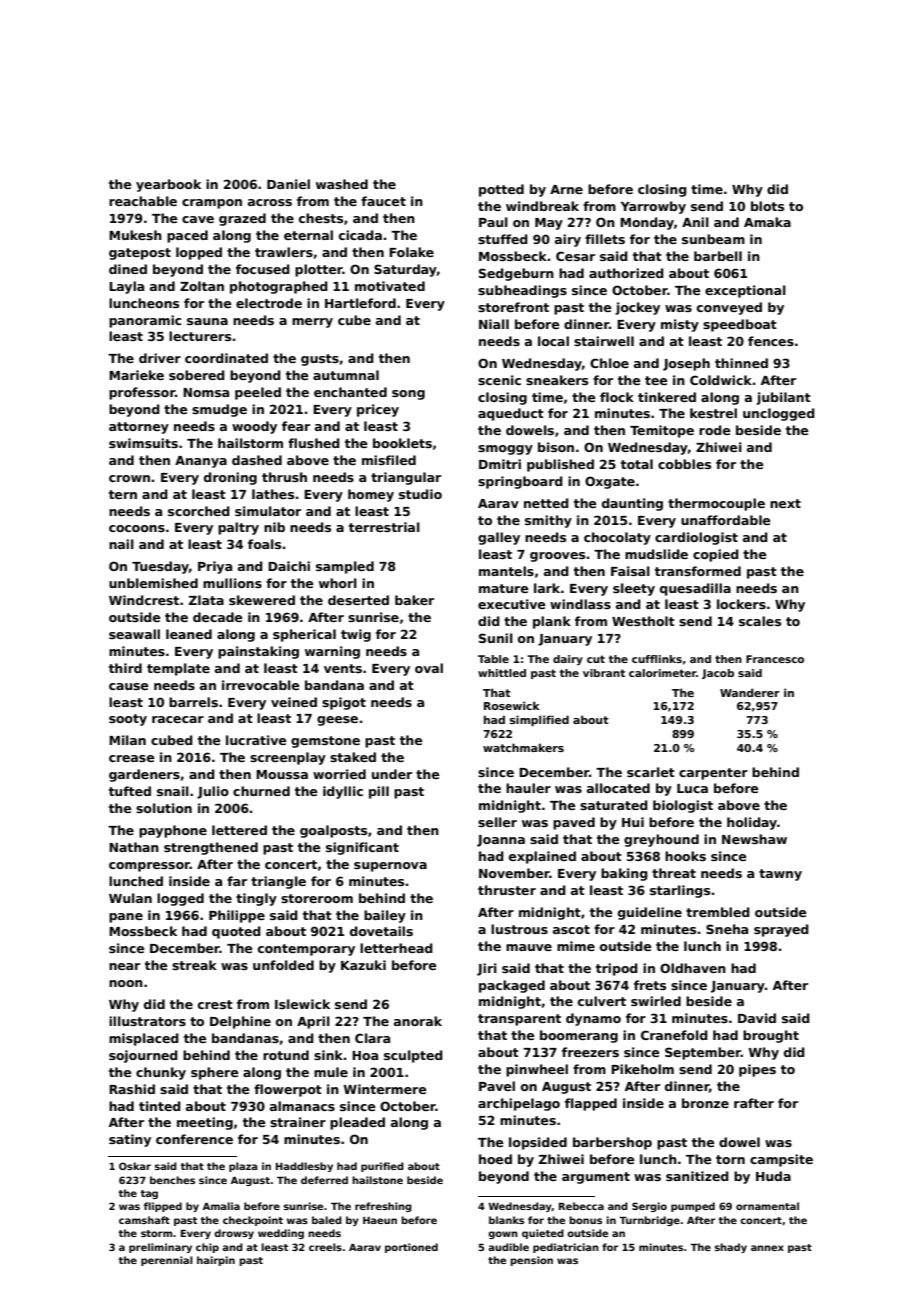  Describe the element at coordinates (497, 1086) in the image. I see `Pavel` at that location.
